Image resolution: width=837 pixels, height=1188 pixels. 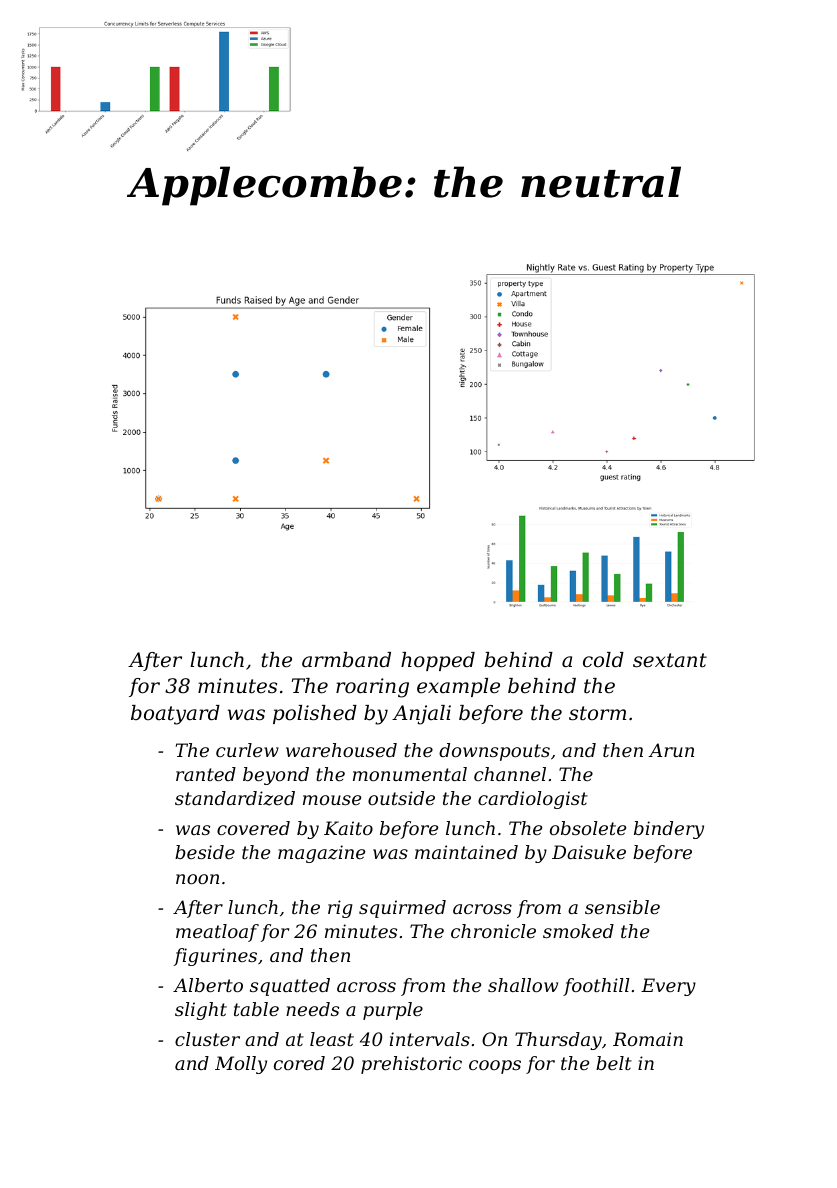 What do you see at coordinates (597, 713) in the document?
I see `storm` at bounding box center [597, 713].
